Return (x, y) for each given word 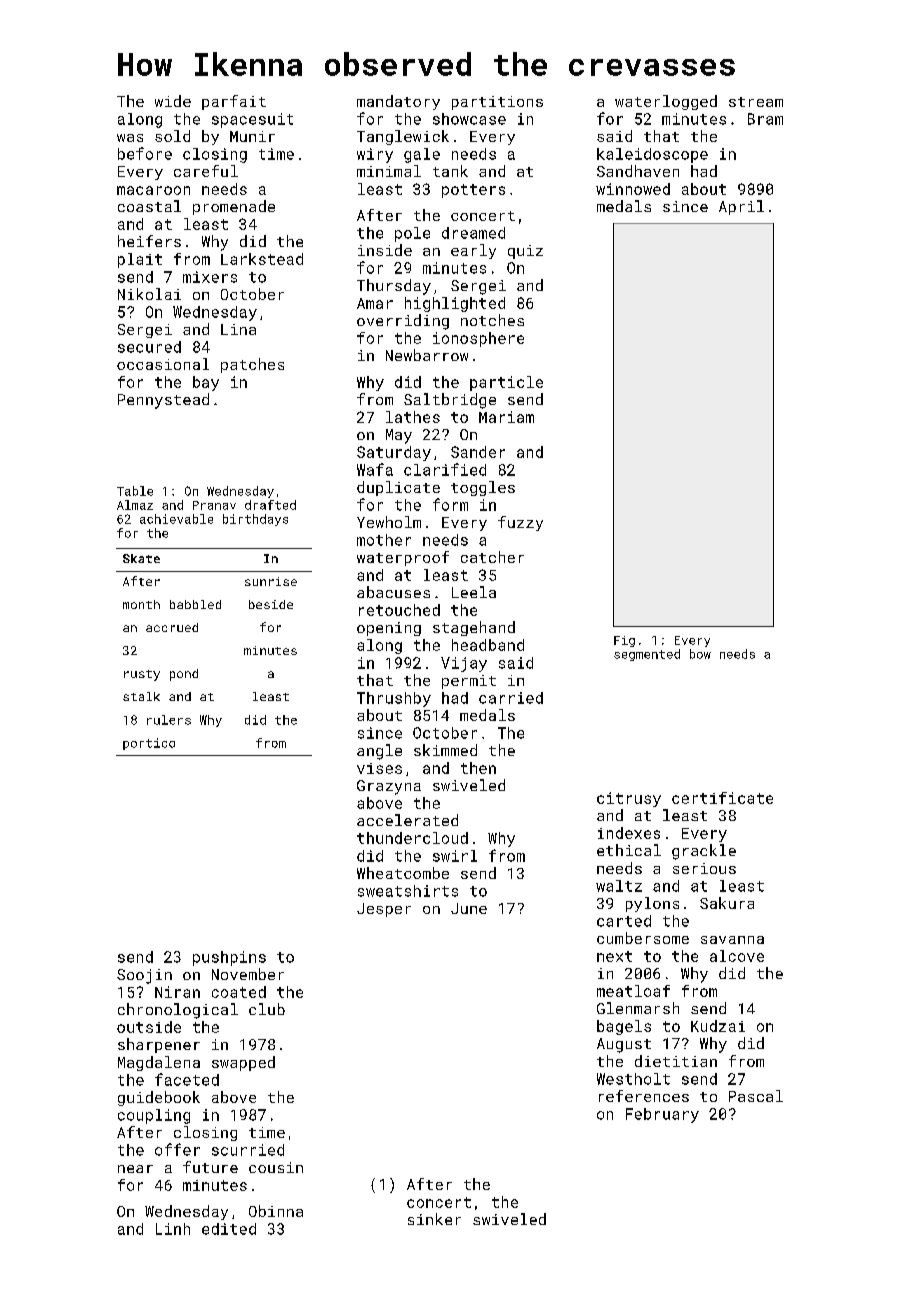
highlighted (455, 304)
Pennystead (163, 401)
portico (149, 744)
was (130, 138)
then (478, 768)
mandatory (398, 102)
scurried (248, 1150)
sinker (434, 1219)
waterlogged (666, 102)
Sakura (727, 903)
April (741, 207)
